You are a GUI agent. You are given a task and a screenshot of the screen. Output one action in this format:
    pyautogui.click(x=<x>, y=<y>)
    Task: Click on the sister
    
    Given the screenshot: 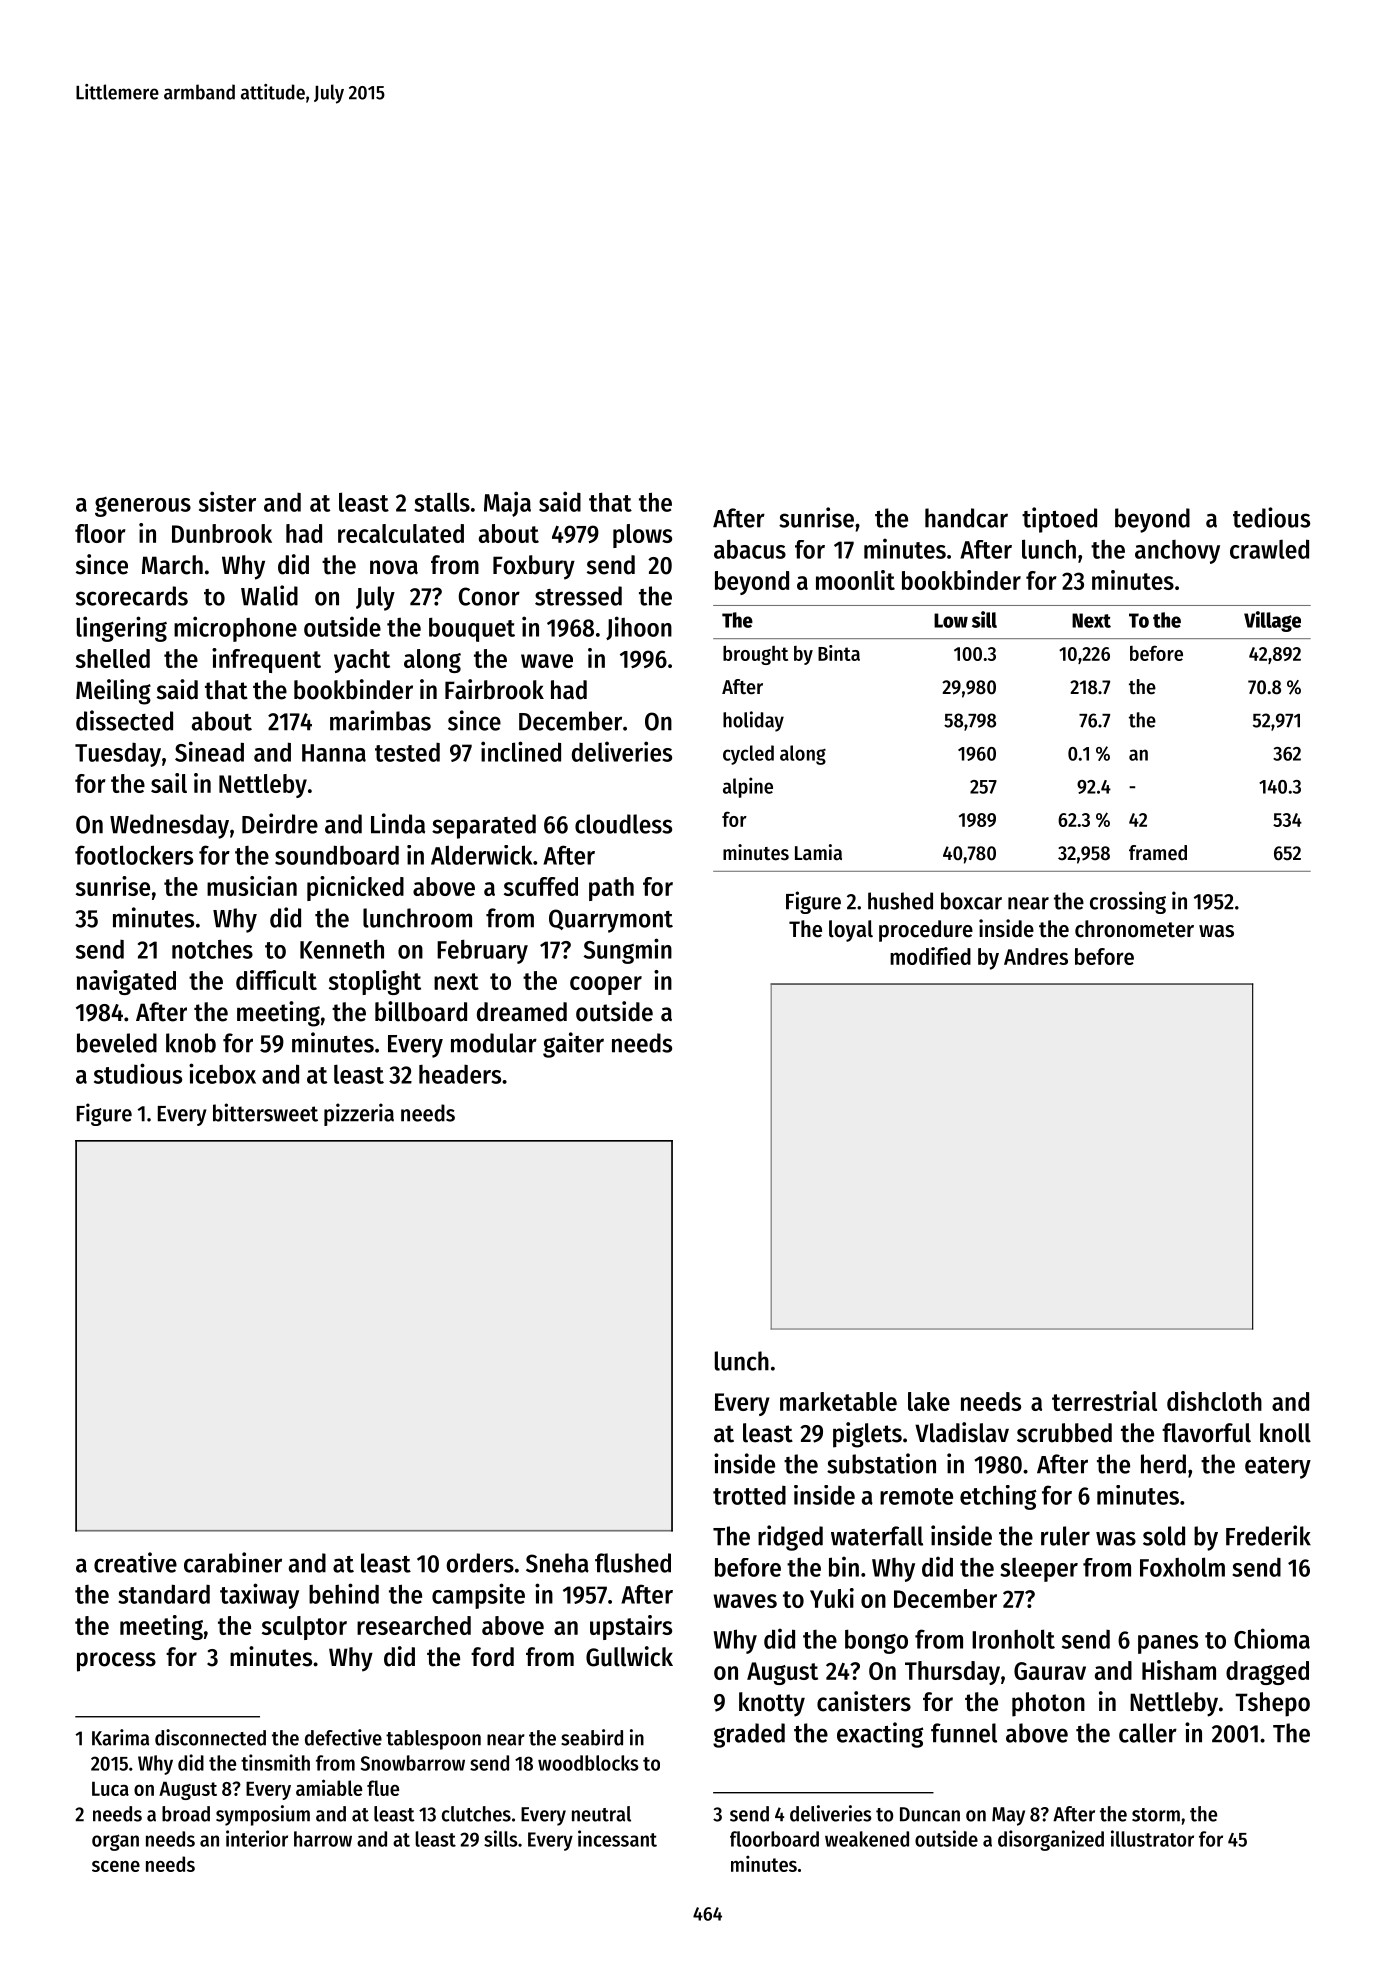 What is the action you would take?
    pyautogui.click(x=227, y=501)
